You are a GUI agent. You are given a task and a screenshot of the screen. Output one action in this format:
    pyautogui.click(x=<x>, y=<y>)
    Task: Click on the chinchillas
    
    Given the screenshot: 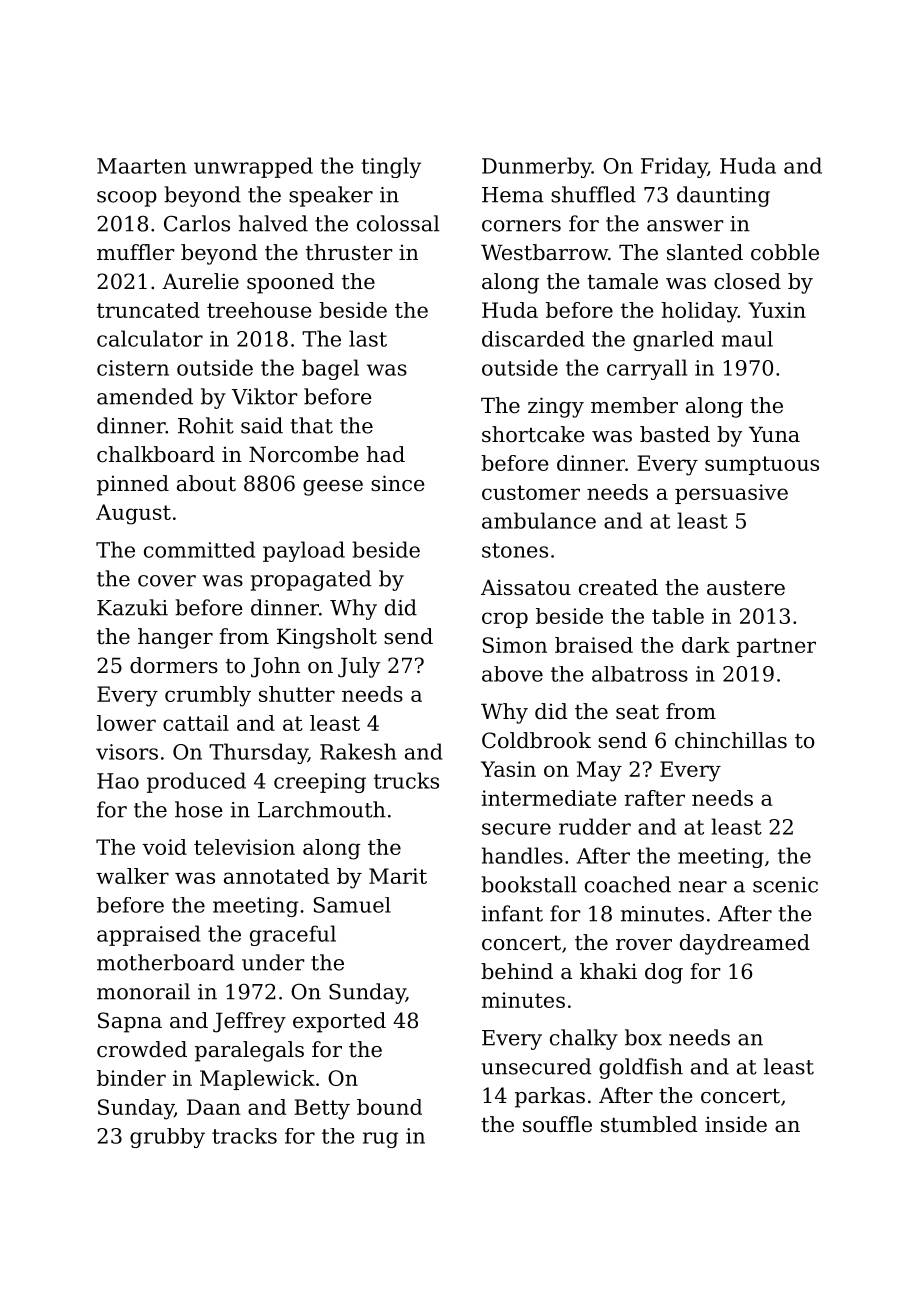 What is the action you would take?
    pyautogui.click(x=731, y=740)
